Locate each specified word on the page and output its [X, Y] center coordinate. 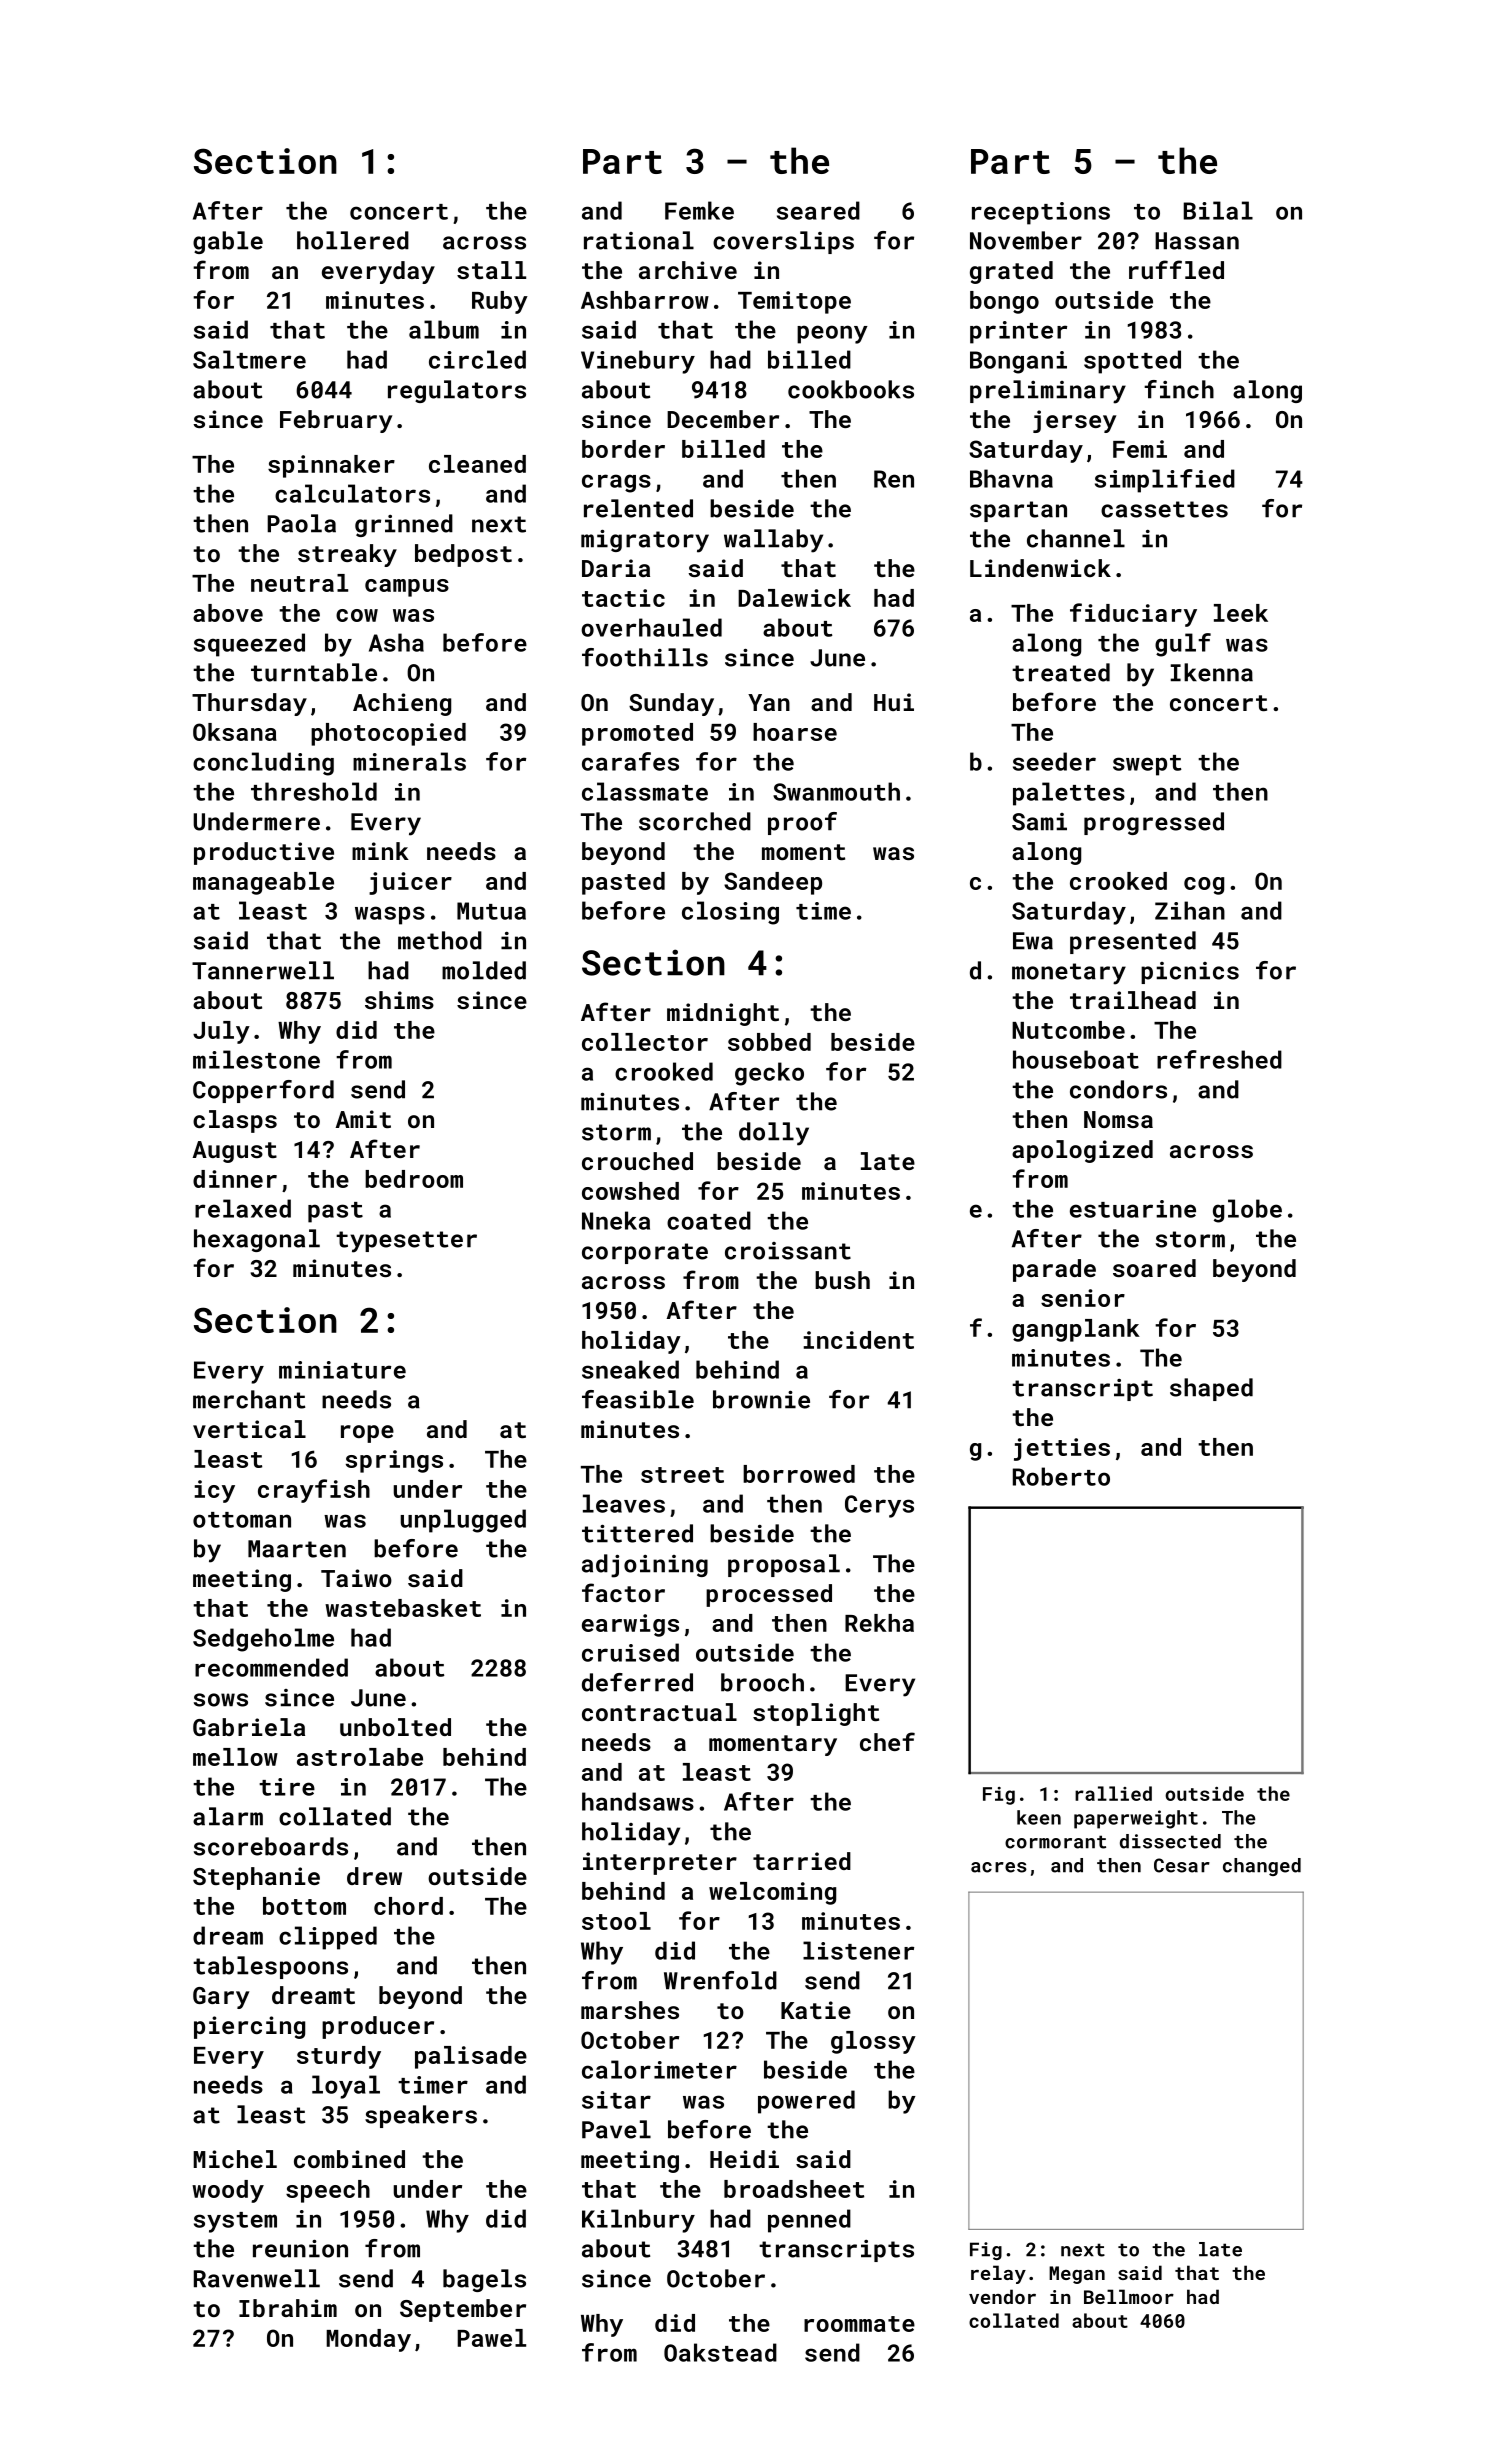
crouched [637, 1161]
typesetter [406, 1242]
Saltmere [249, 359]
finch [1179, 389]
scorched [695, 821]
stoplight [816, 1714]
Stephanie [256, 1878]
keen [1039, 1817]
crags [616, 483]
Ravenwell [257, 2278]
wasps [390, 915]
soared [1154, 1268]
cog [1204, 886]
